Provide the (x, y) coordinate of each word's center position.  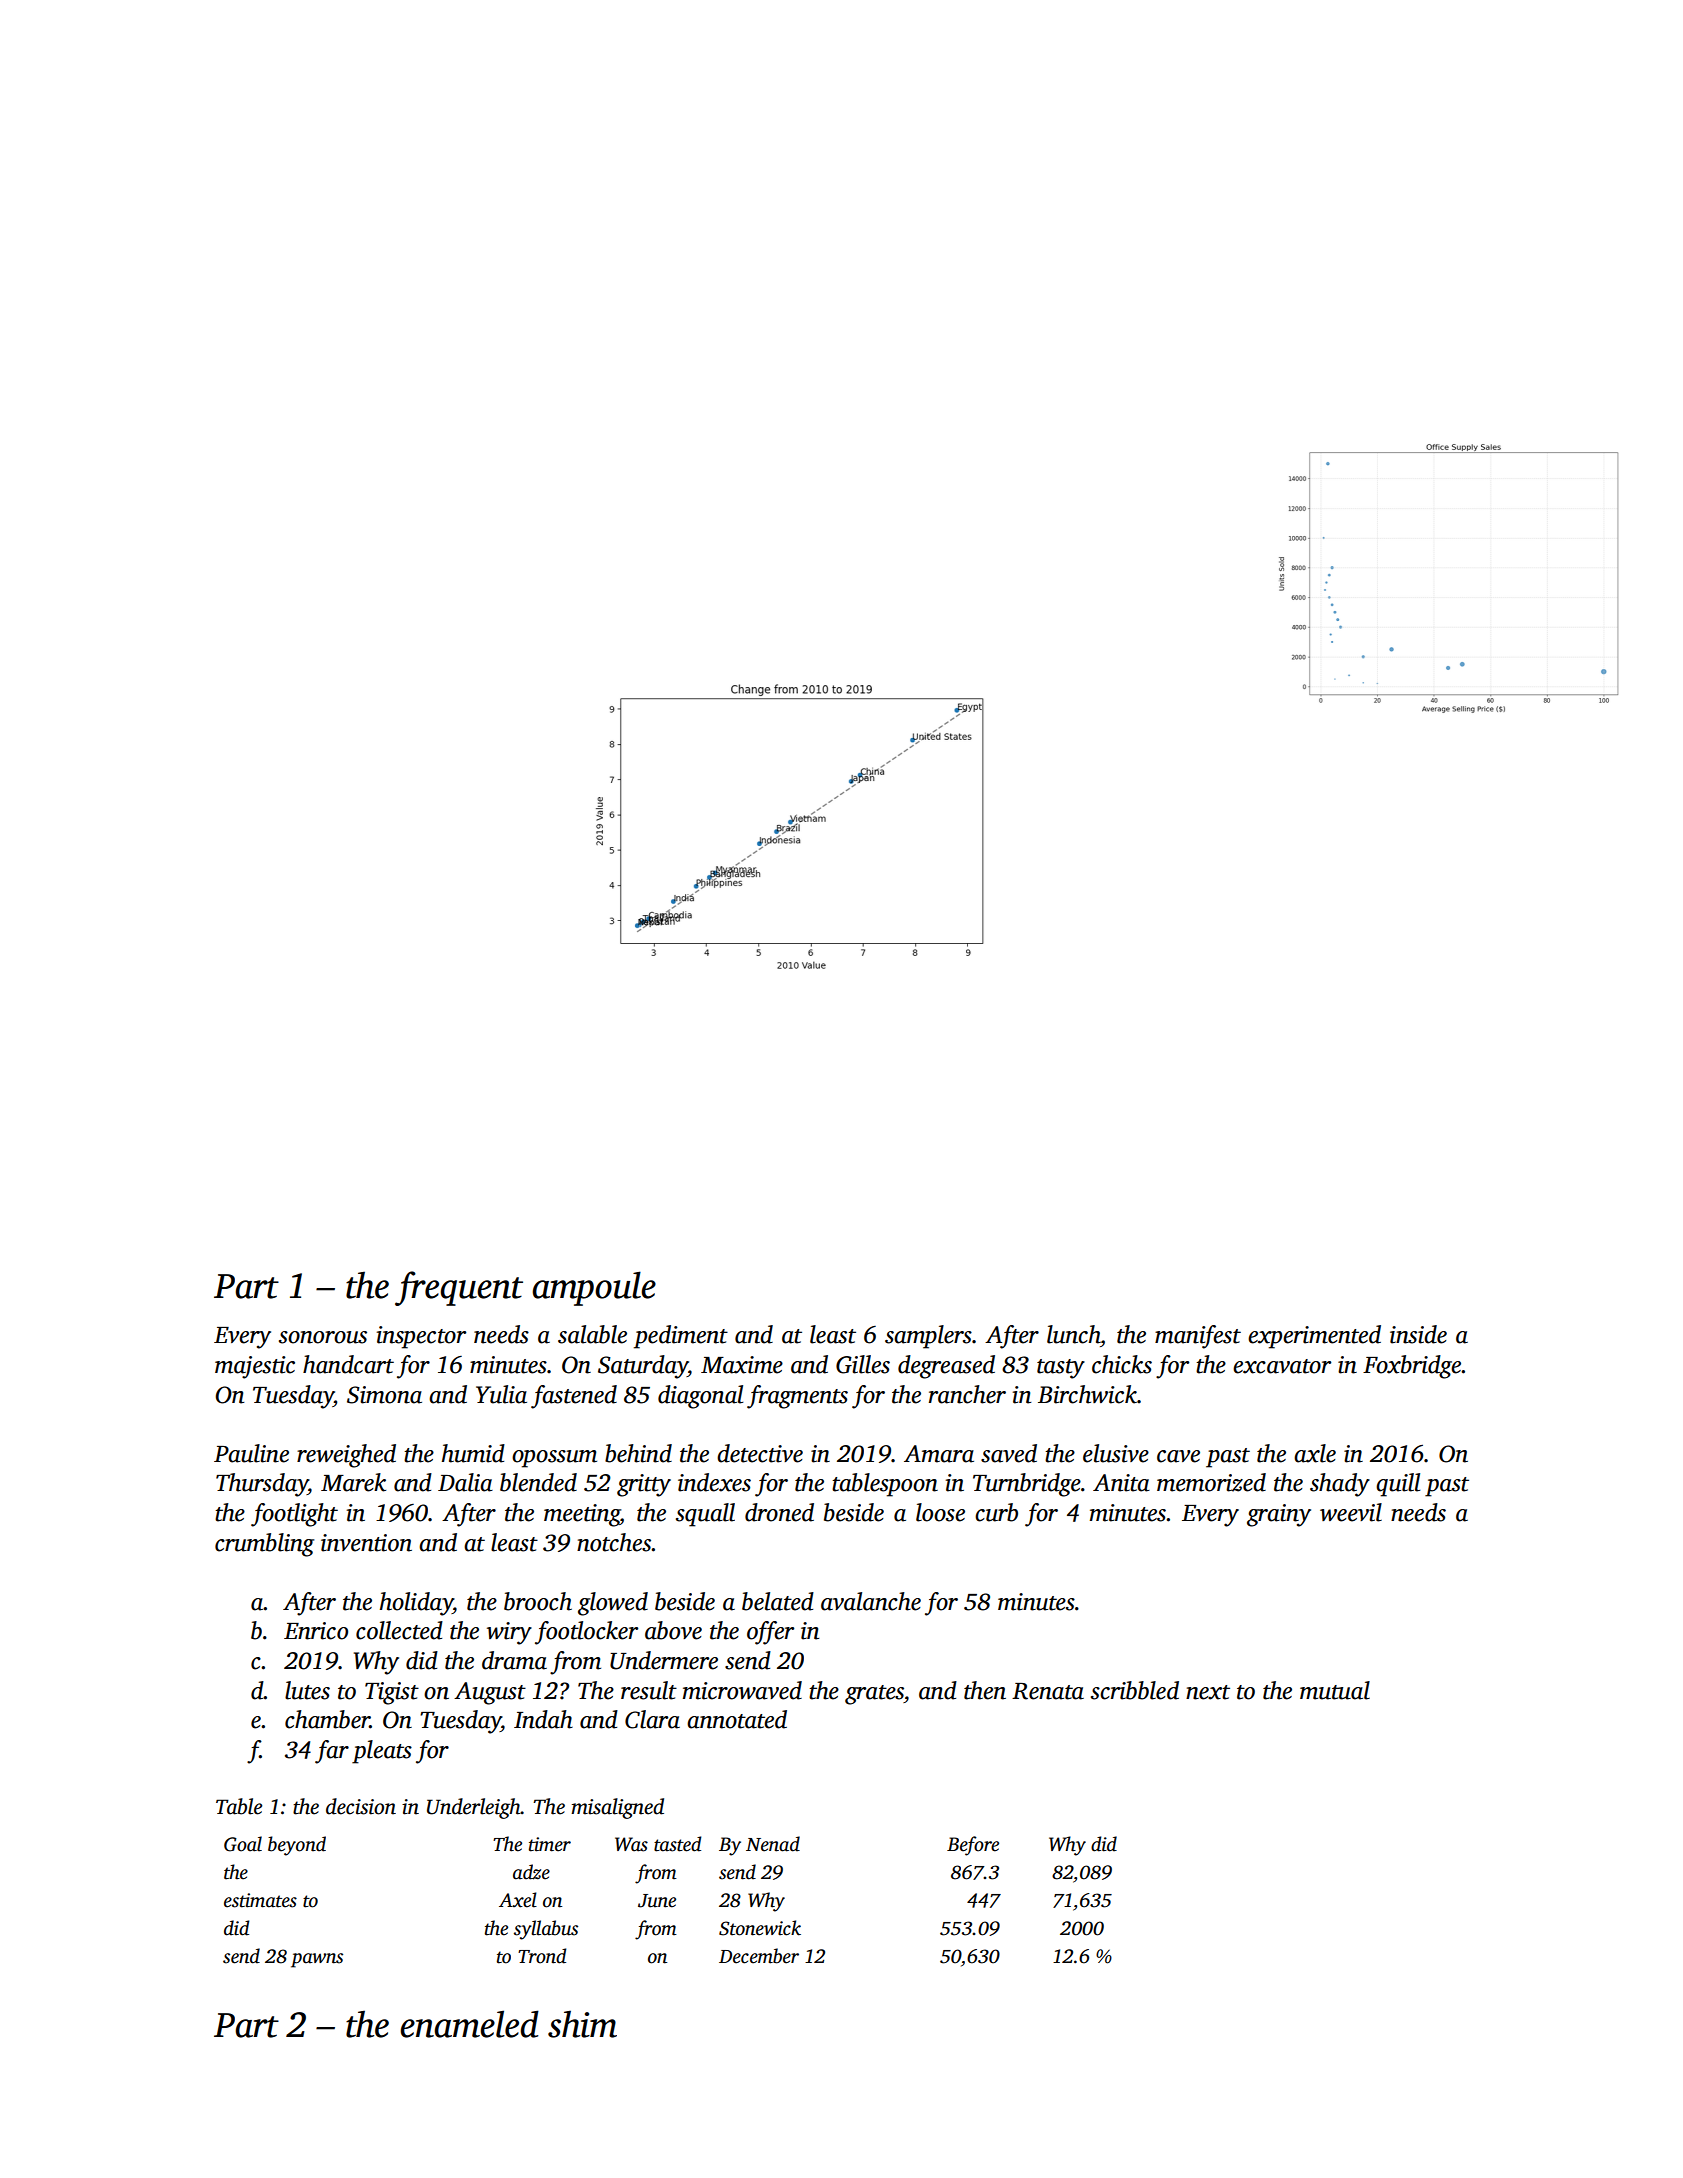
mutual (1335, 1690)
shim (582, 2024)
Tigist (392, 1693)
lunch (1073, 1334)
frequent (459, 1288)
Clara (652, 1719)
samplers (928, 1337)
